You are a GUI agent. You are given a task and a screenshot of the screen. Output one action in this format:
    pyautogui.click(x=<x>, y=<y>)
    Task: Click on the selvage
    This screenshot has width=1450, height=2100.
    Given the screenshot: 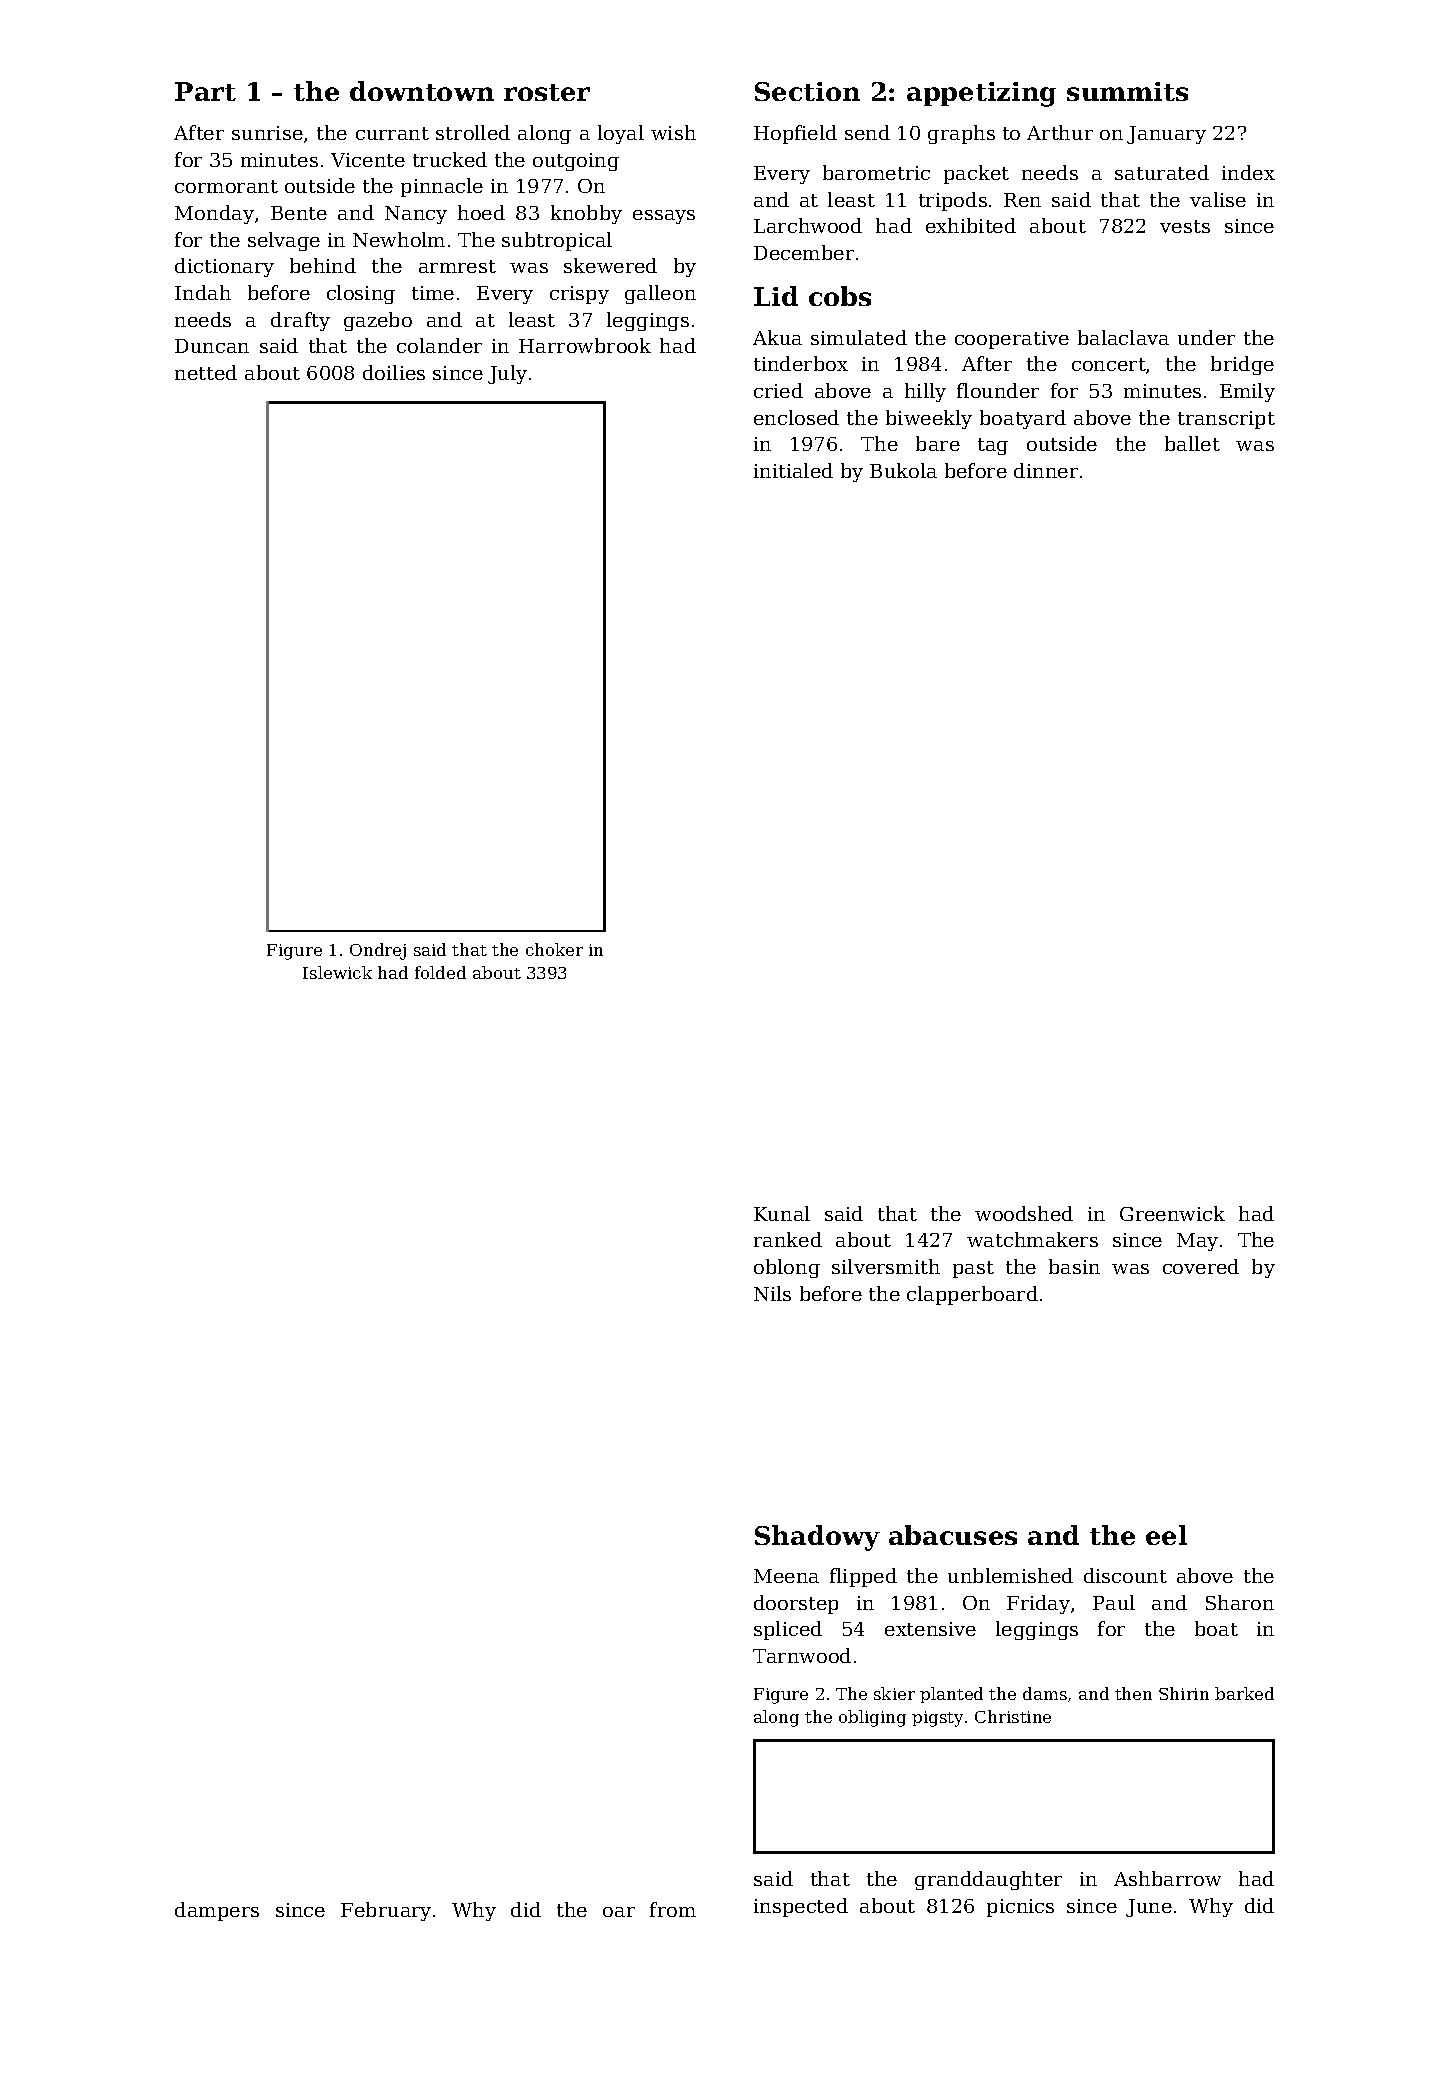 What is the action you would take?
    pyautogui.click(x=284, y=241)
